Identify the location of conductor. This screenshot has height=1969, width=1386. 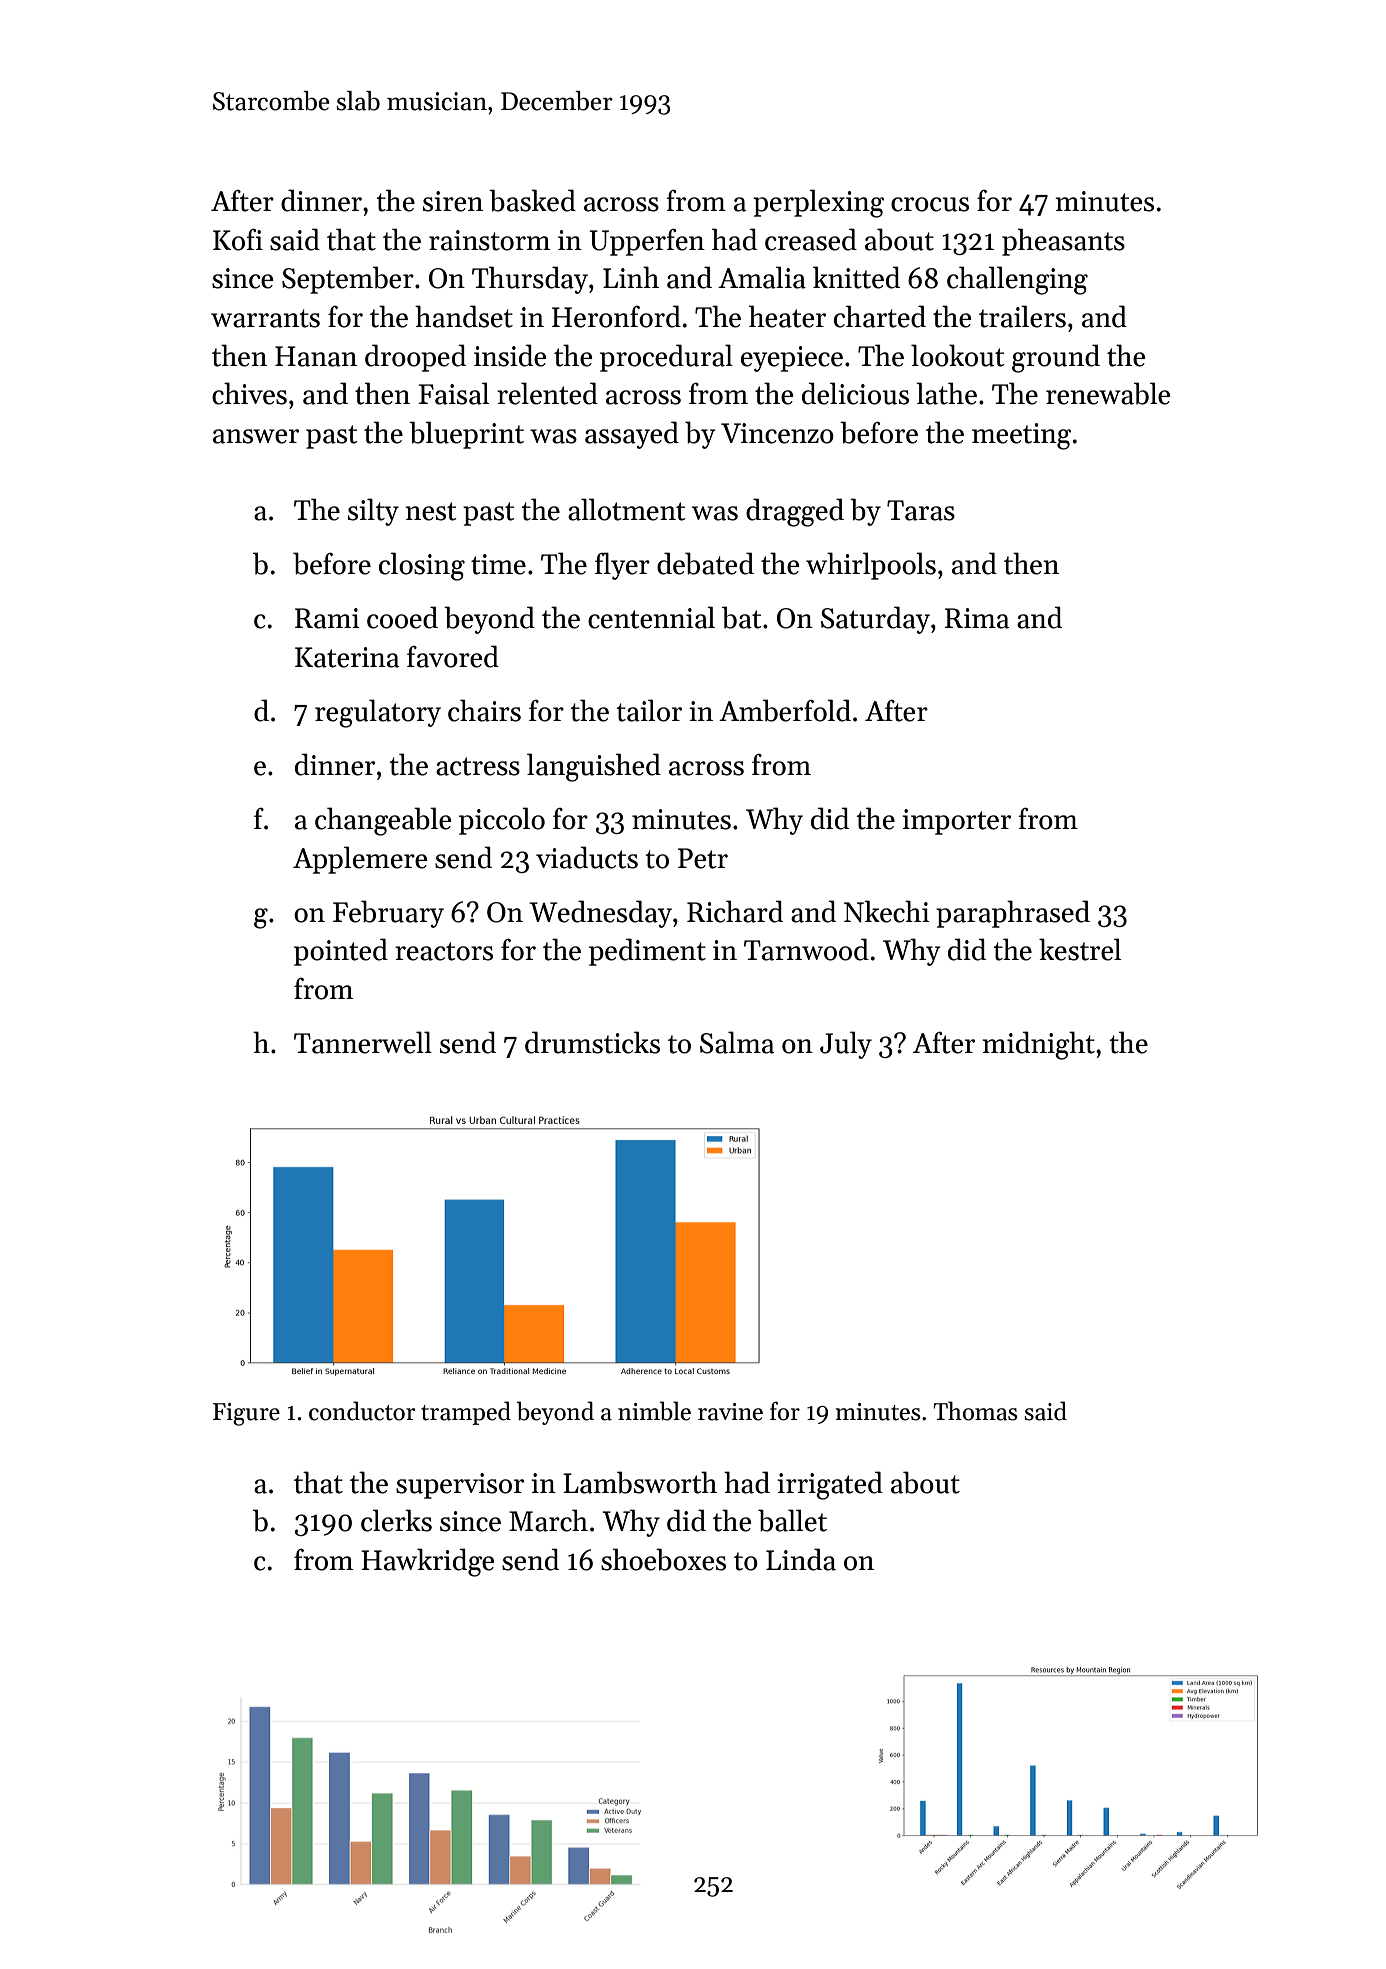
(362, 1411).
